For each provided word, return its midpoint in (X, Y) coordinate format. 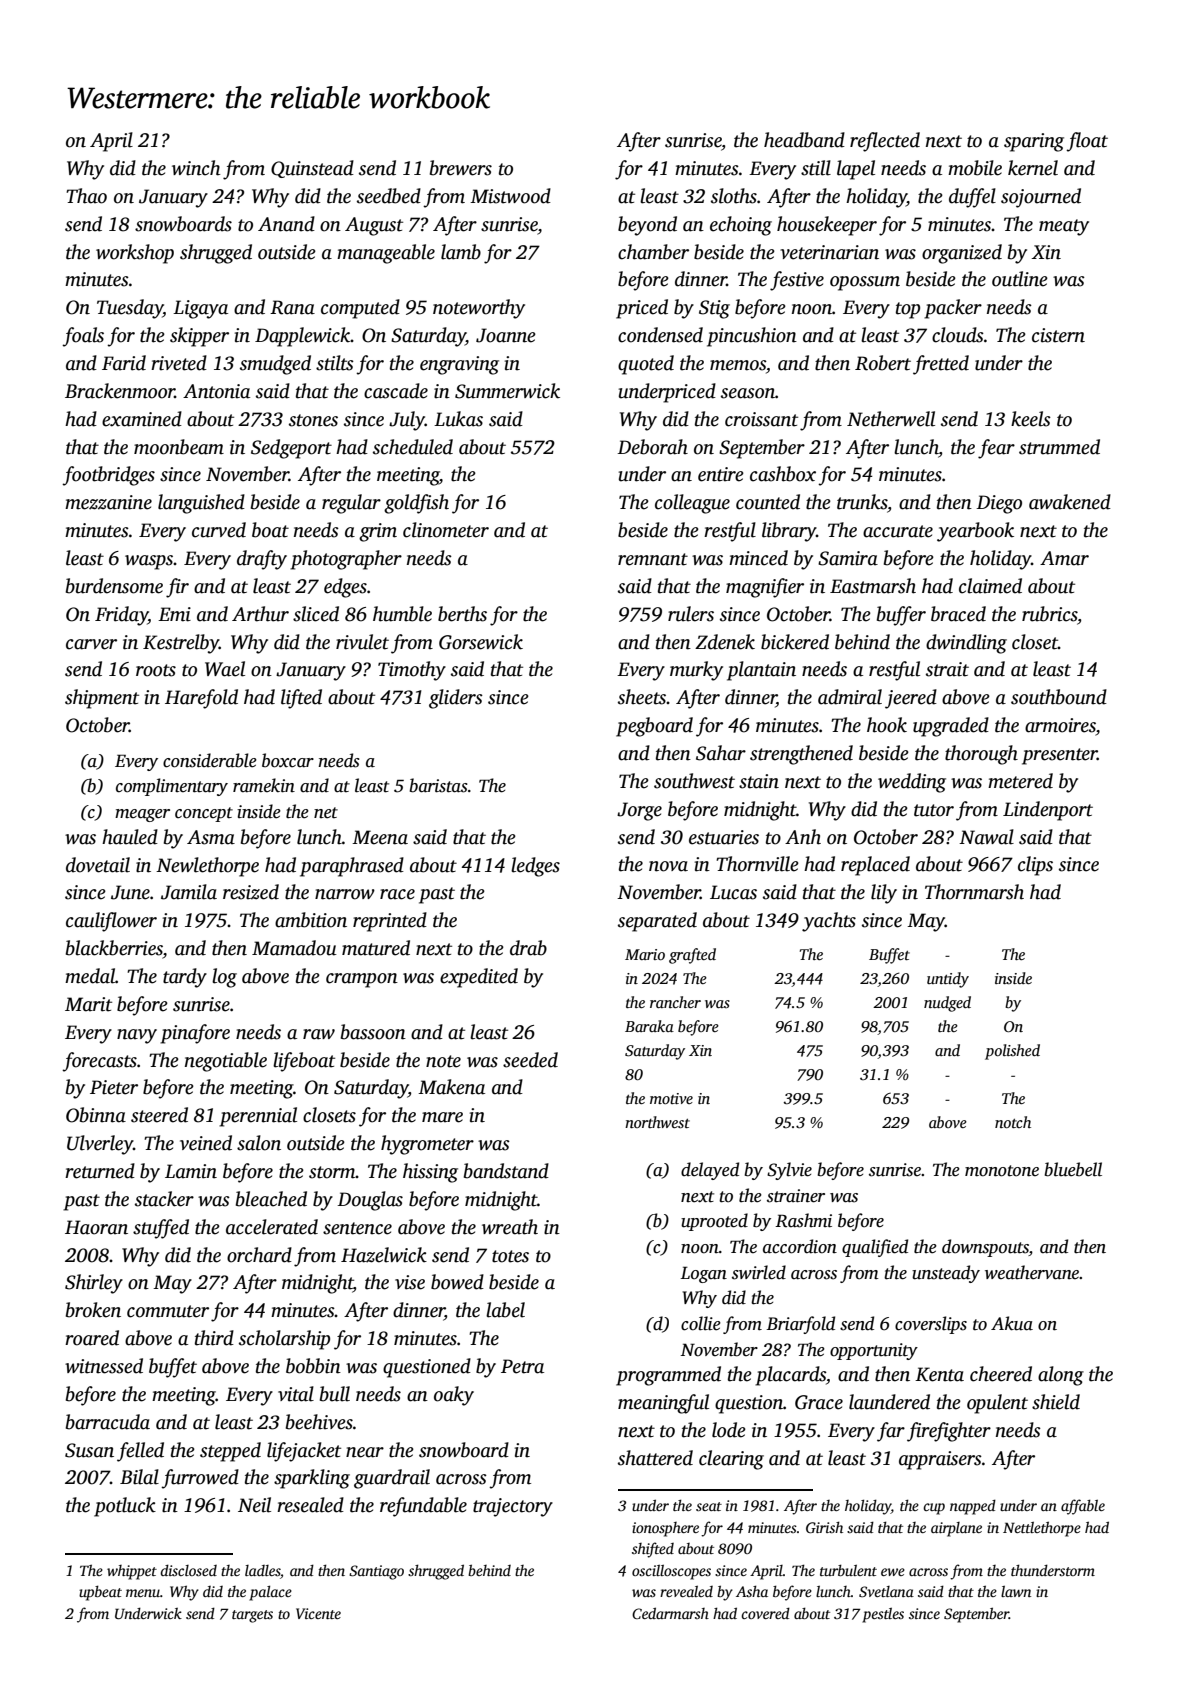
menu (143, 1593)
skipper (199, 337)
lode (729, 1430)
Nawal (986, 837)
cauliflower (111, 922)
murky (696, 671)
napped (973, 1507)
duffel (972, 198)
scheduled (413, 447)
